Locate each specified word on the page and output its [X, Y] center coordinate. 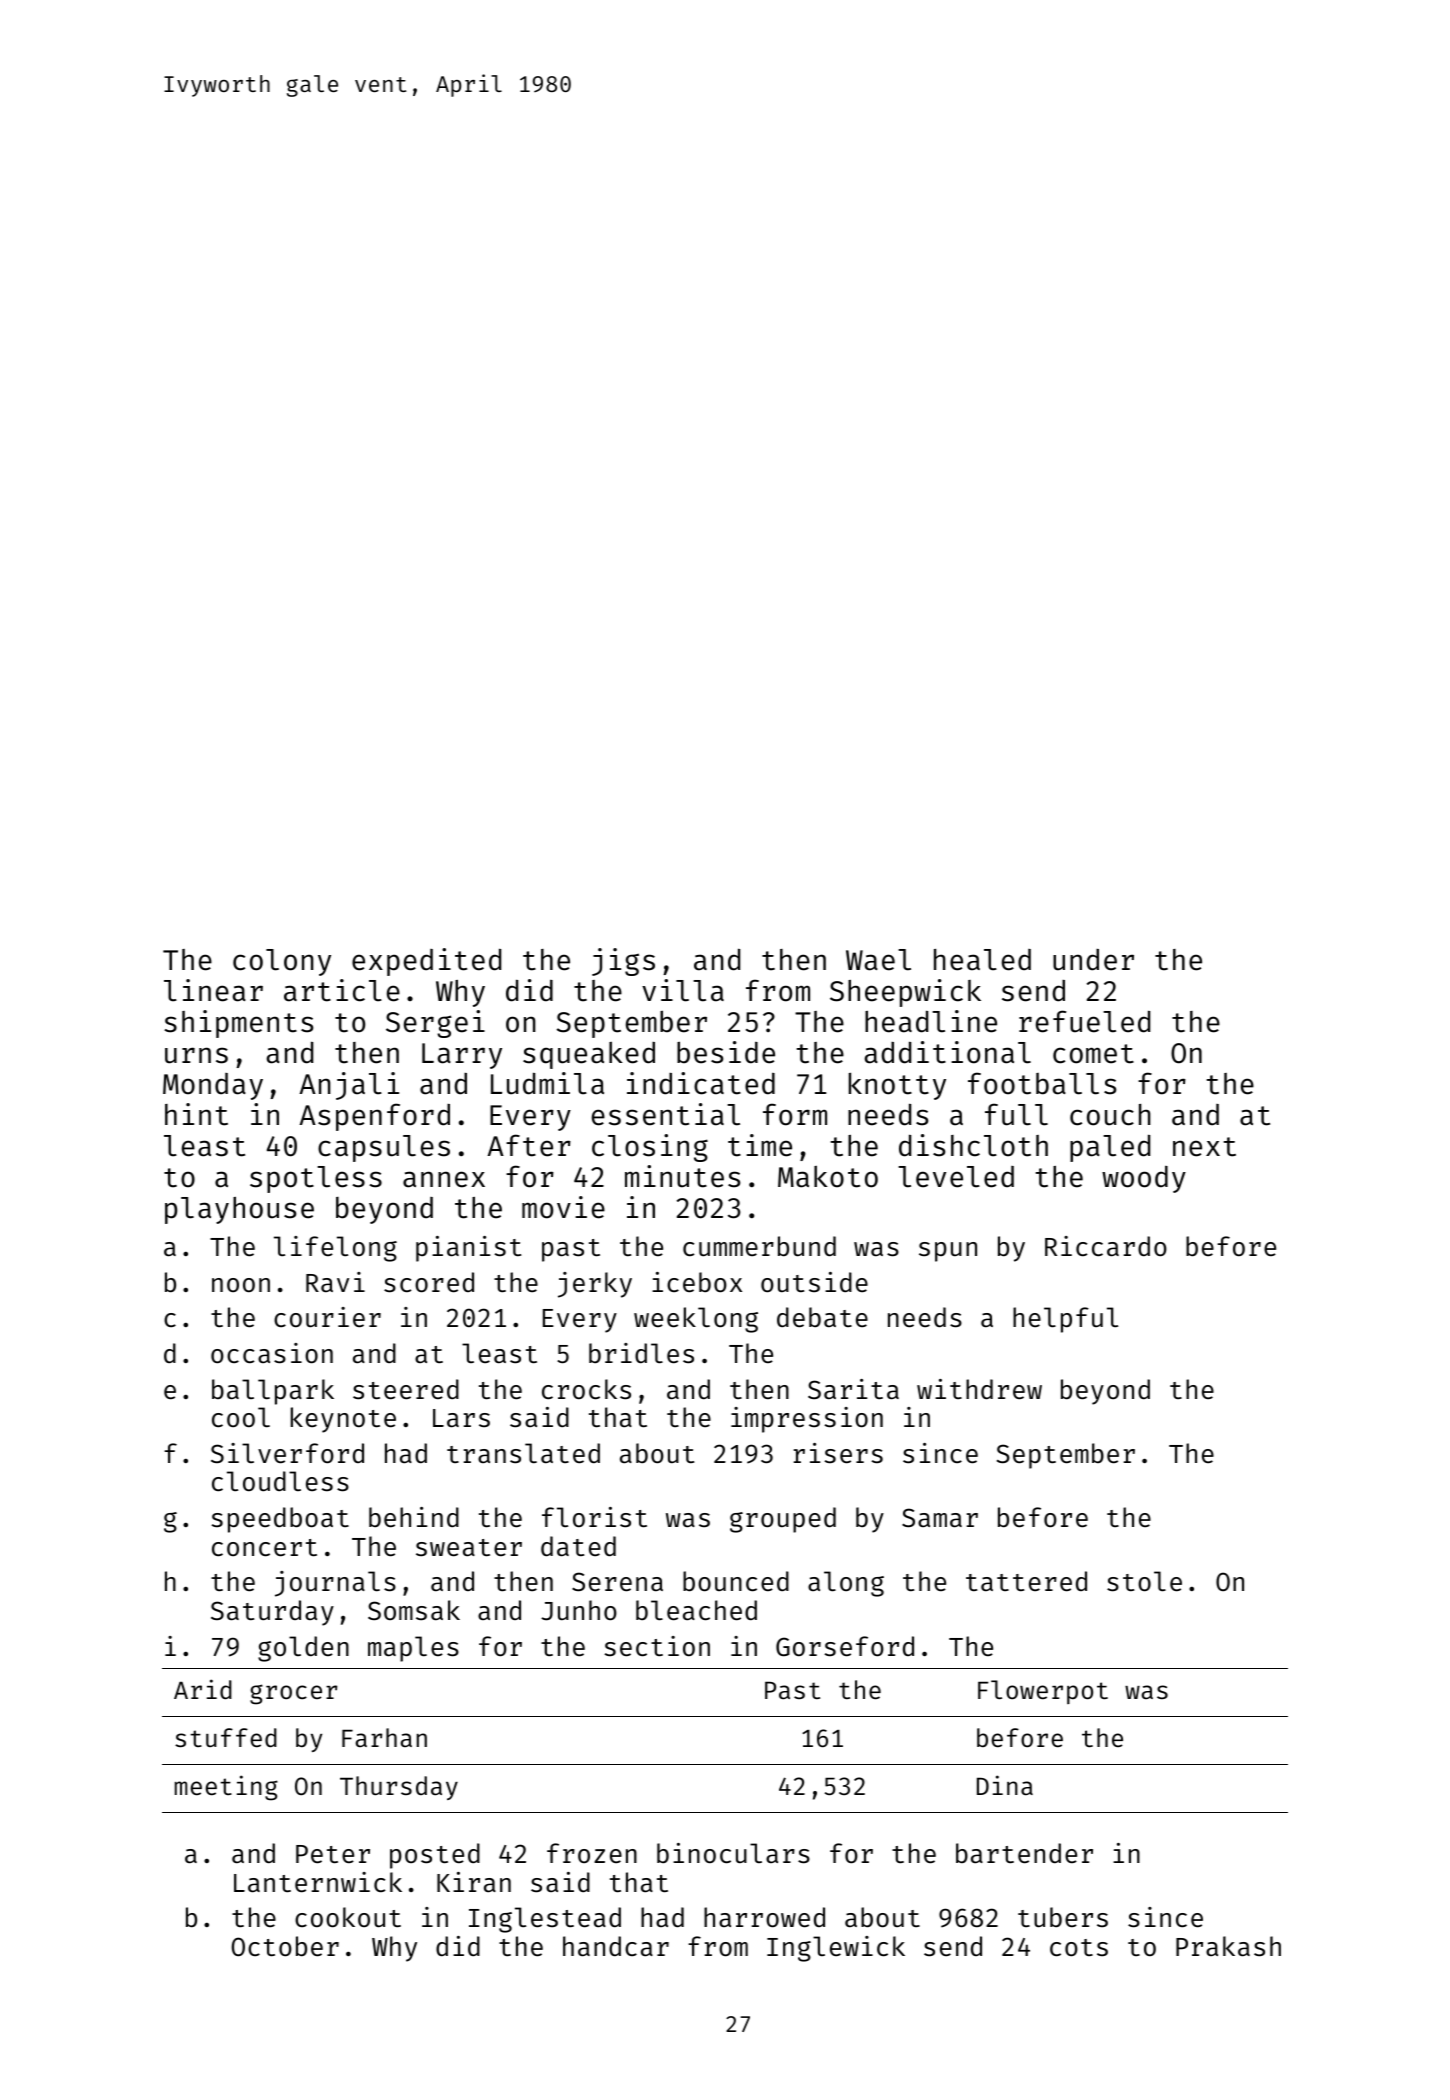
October [285, 1946]
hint [196, 1114]
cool [241, 1417]
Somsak [414, 1610]
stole [1144, 1581]
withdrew [979, 1389]
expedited [426, 962]
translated [523, 1453]
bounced [736, 1581]
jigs [623, 962]
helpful [1065, 1320]
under [1093, 960]
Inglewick [836, 1949]
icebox [697, 1282]
